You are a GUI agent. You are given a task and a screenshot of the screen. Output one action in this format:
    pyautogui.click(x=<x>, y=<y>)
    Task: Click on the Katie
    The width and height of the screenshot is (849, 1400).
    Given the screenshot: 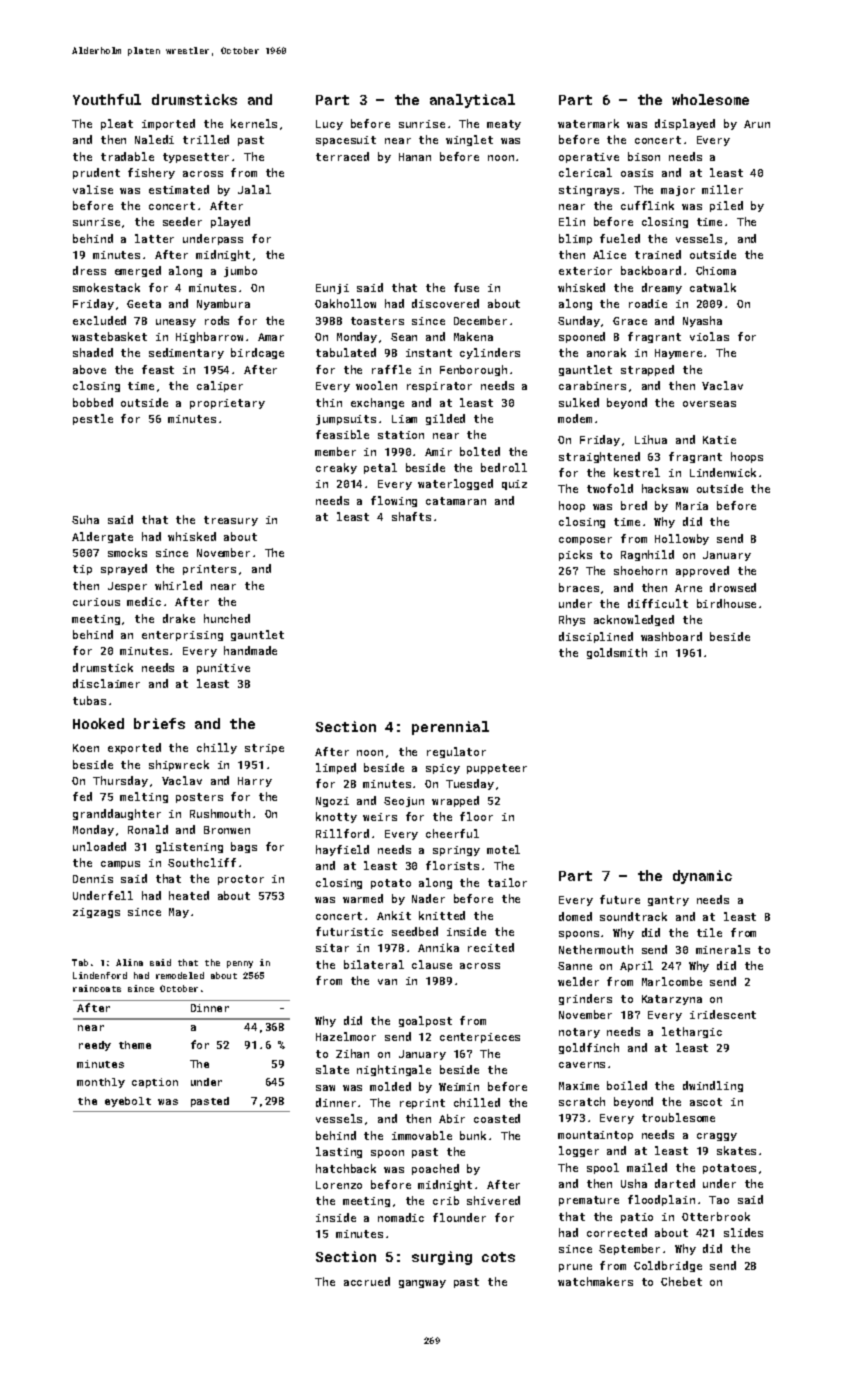 What is the action you would take?
    pyautogui.click(x=719, y=440)
